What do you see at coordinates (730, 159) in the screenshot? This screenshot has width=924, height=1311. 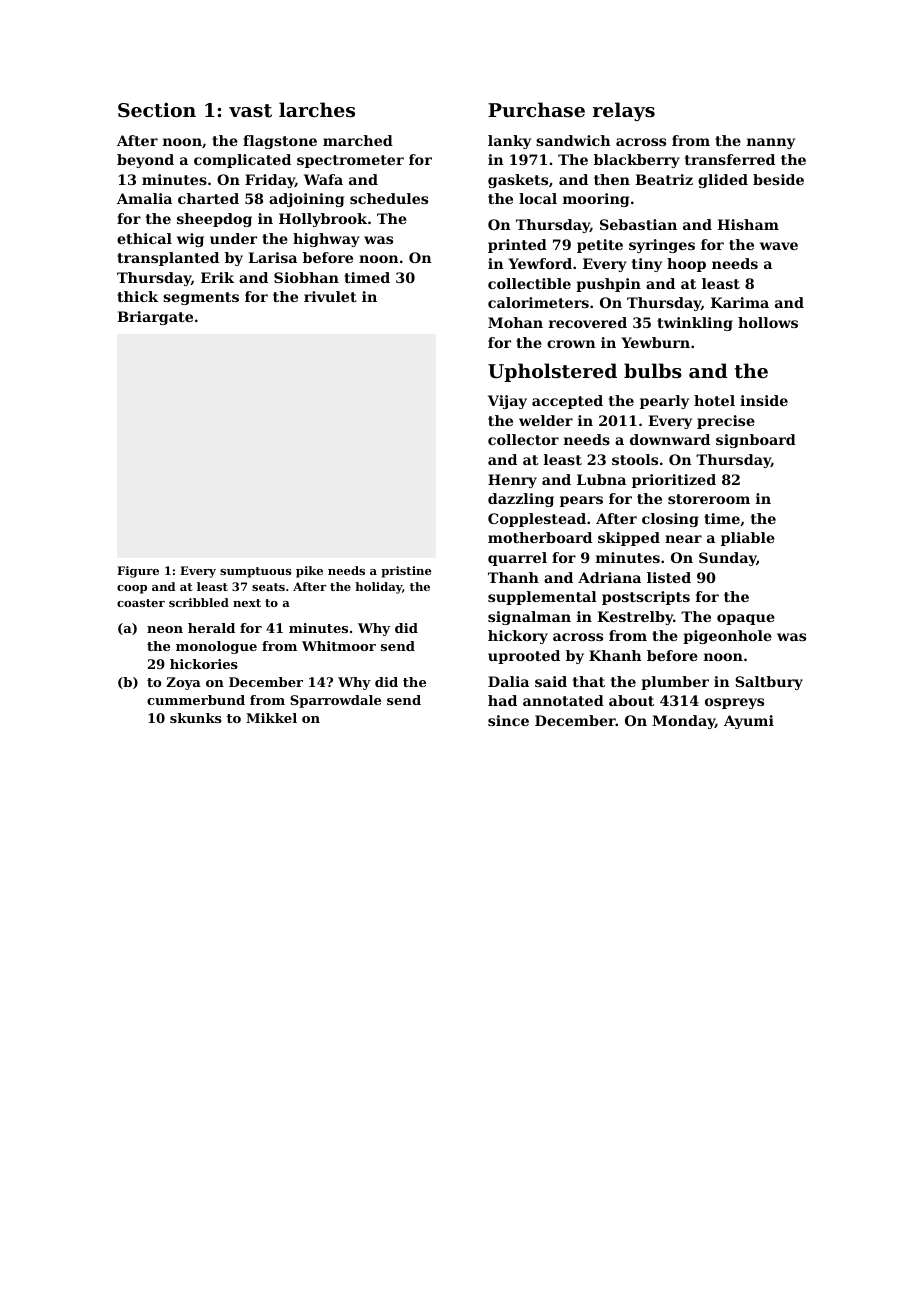 I see `transferred` at bounding box center [730, 159].
